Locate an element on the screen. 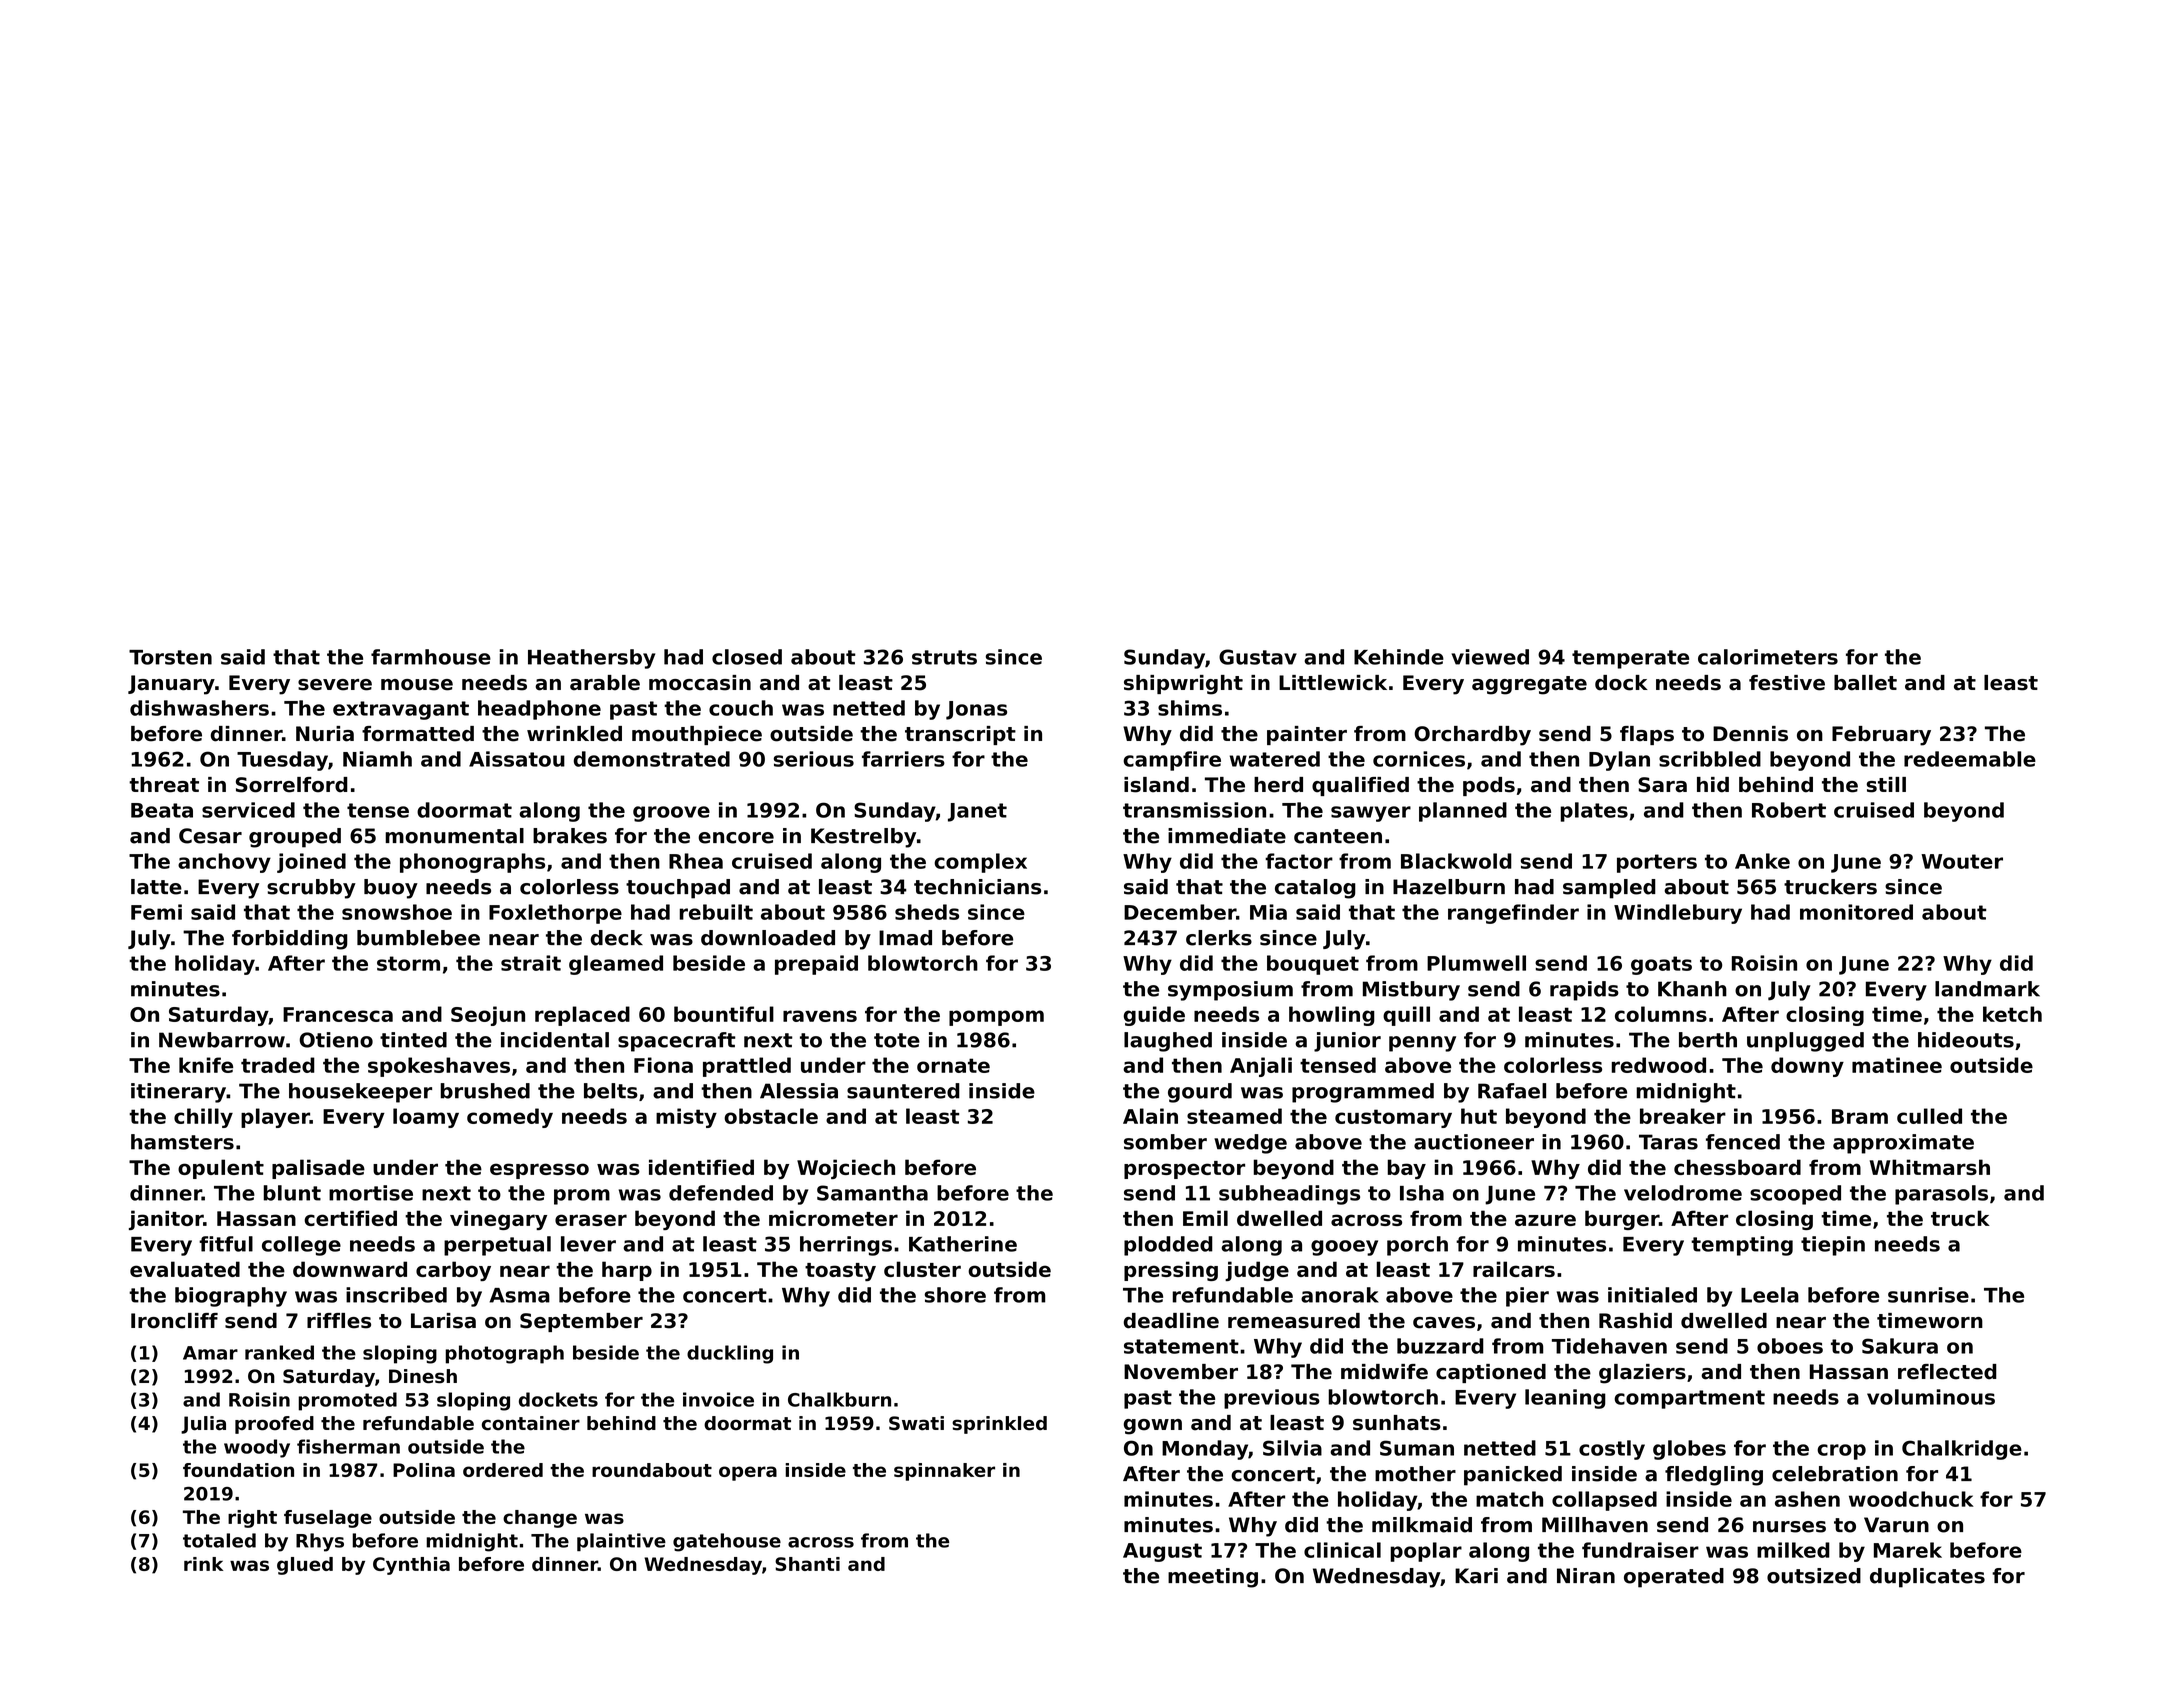 This screenshot has height=1683, width=2178. closed is located at coordinates (747, 657).
